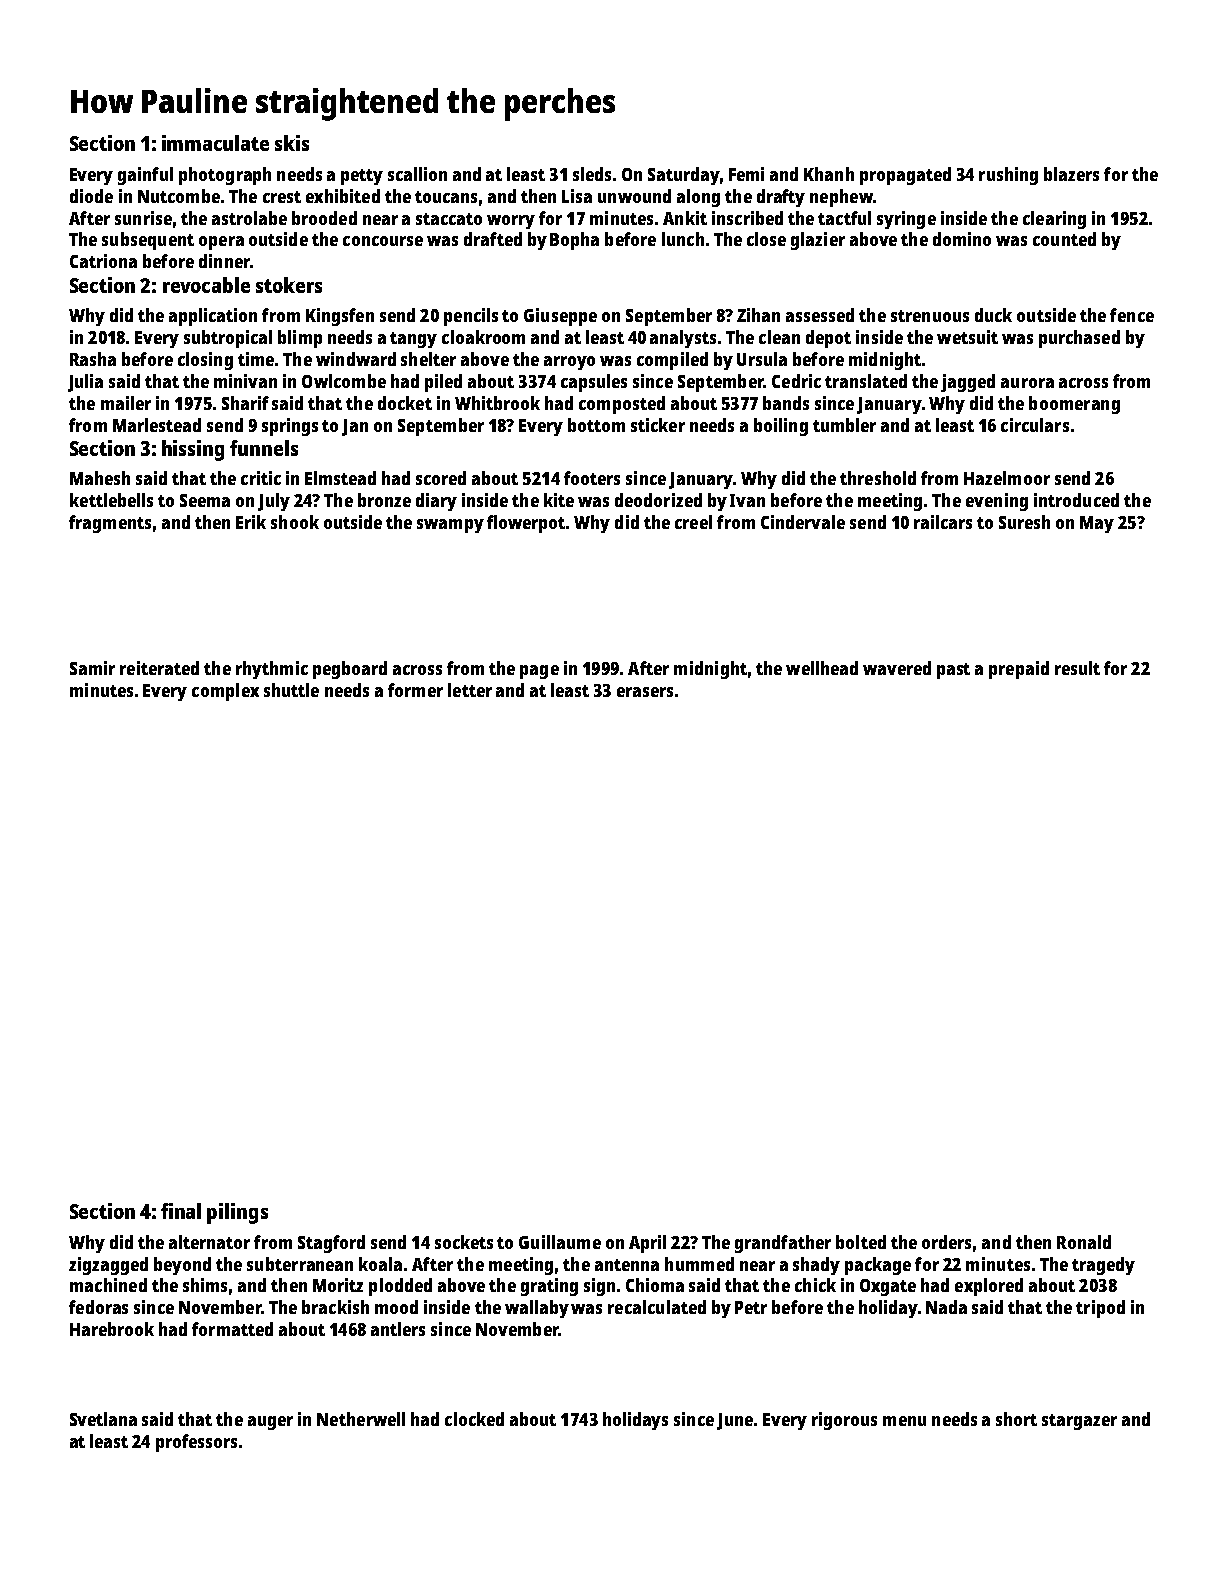 This screenshot has height=1594, width=1232. Describe the element at coordinates (417, 174) in the screenshot. I see `scallion` at that location.
